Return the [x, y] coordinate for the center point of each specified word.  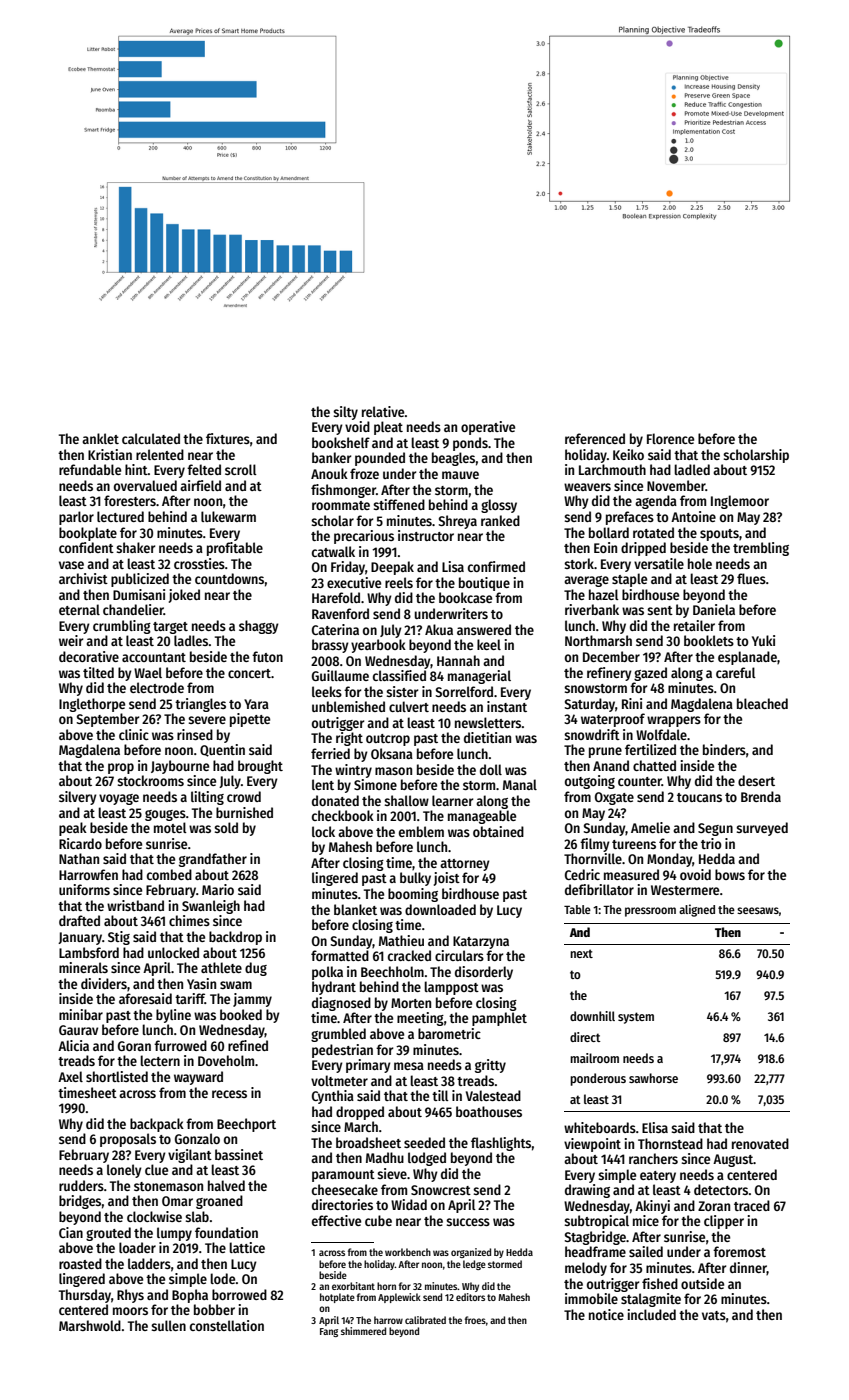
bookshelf [341, 442]
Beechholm [392, 971]
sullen [168, 1325]
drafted [79, 920]
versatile [659, 563]
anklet [100, 438]
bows [730, 874]
